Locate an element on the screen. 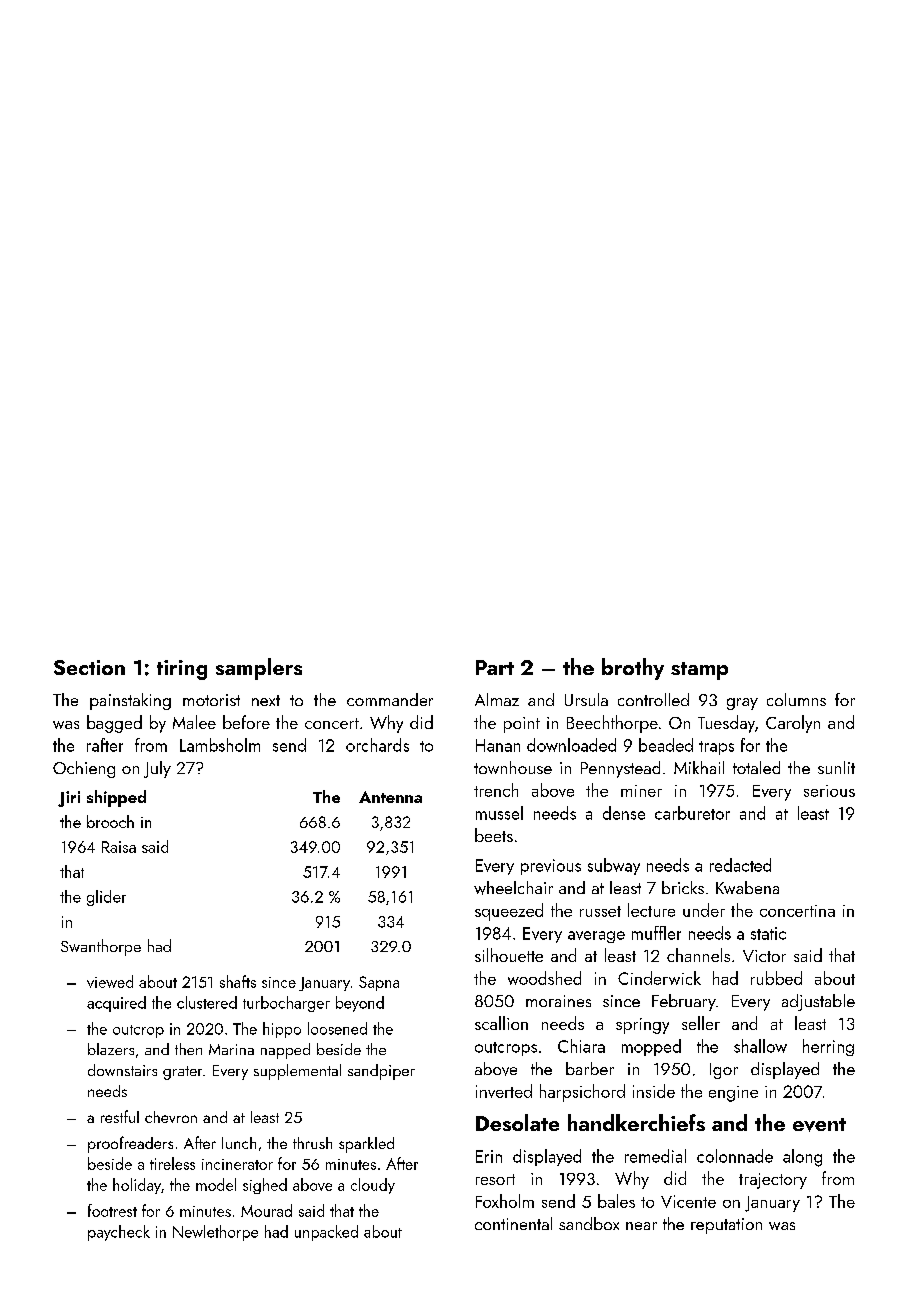 The width and height of the screenshot is (908, 1316). paycheck is located at coordinates (119, 1233).
